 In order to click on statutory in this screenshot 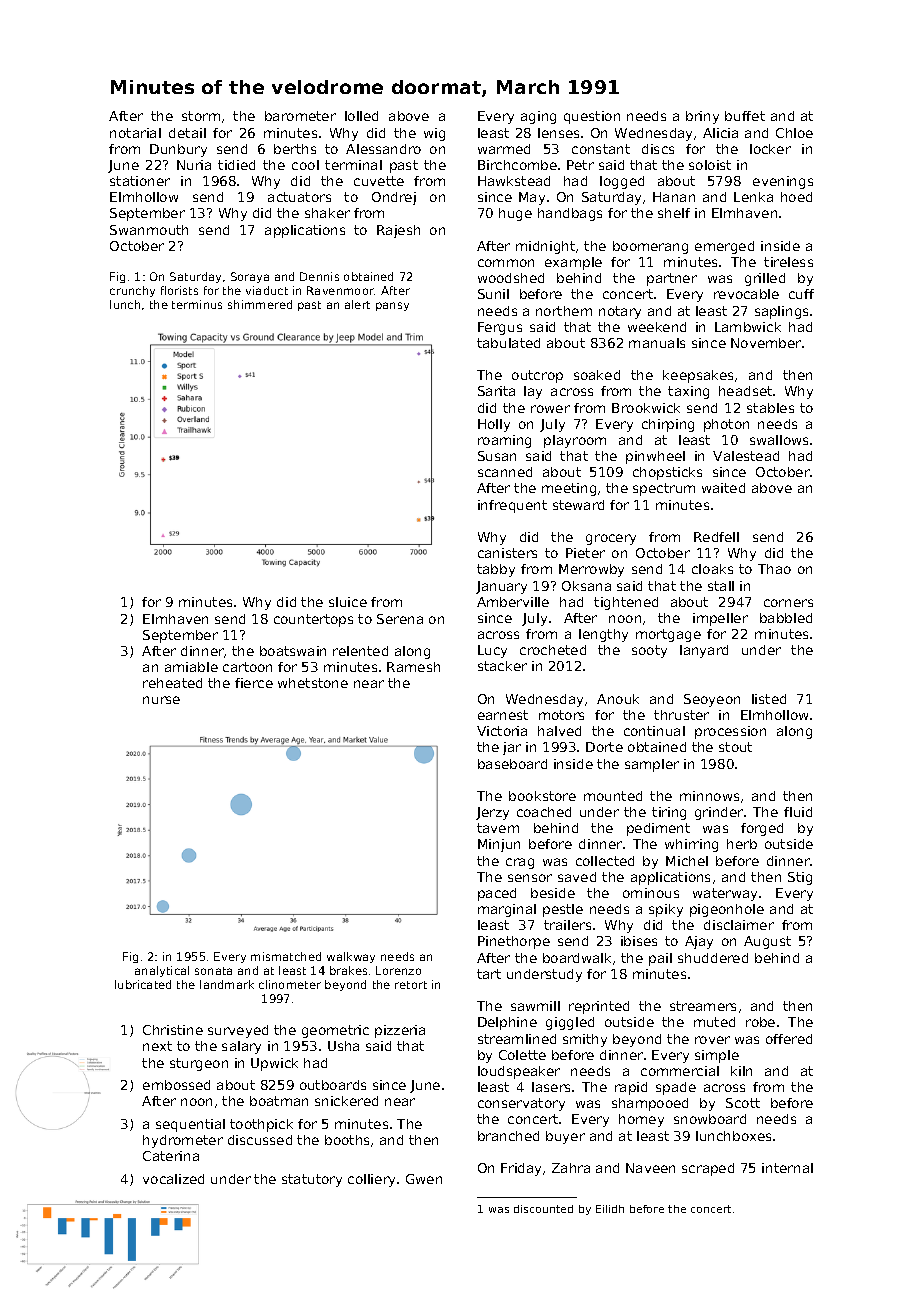, I will do `click(312, 1180)`.
